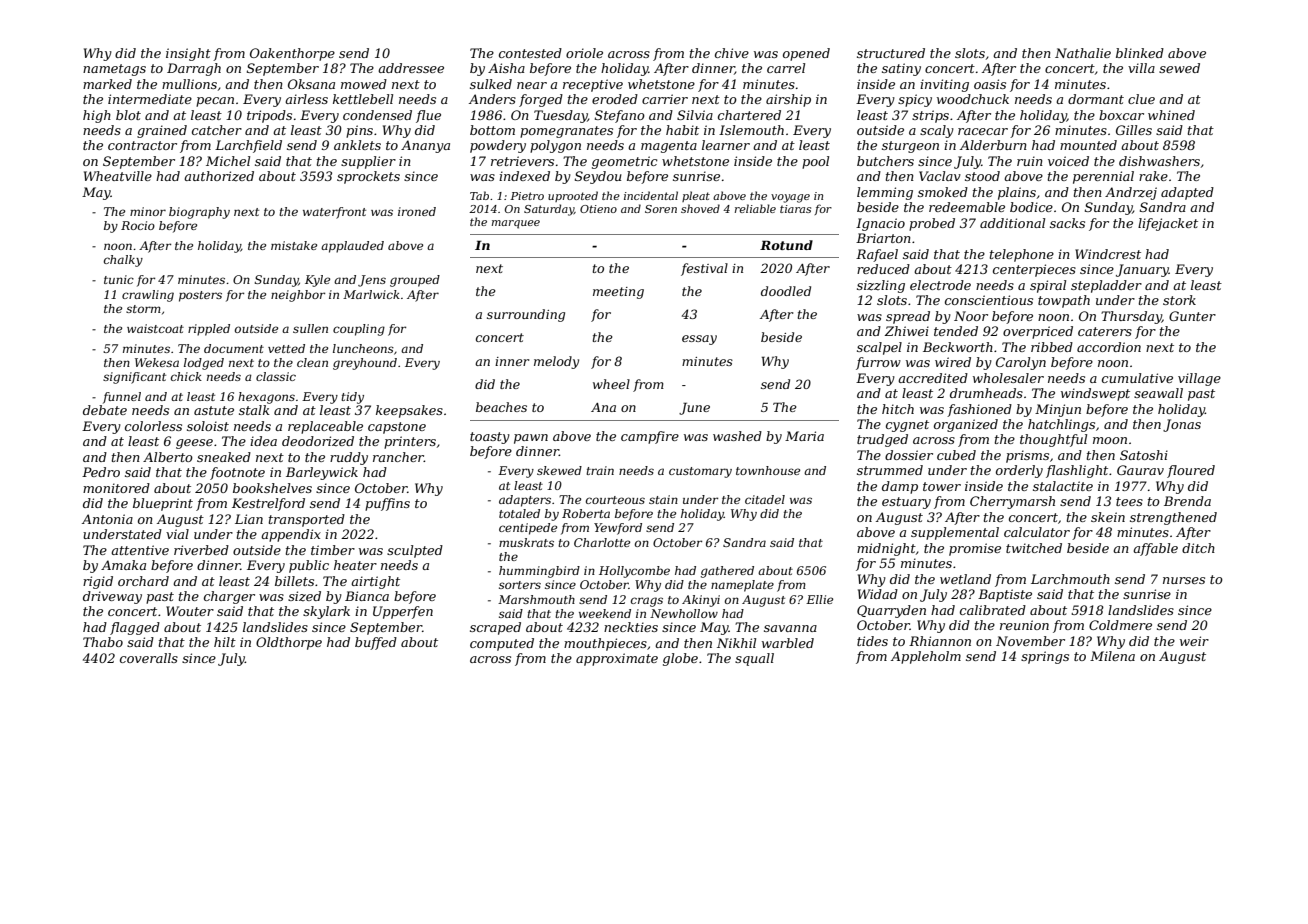  Describe the element at coordinates (1140, 53) in the screenshot. I see `blinked` at that location.
